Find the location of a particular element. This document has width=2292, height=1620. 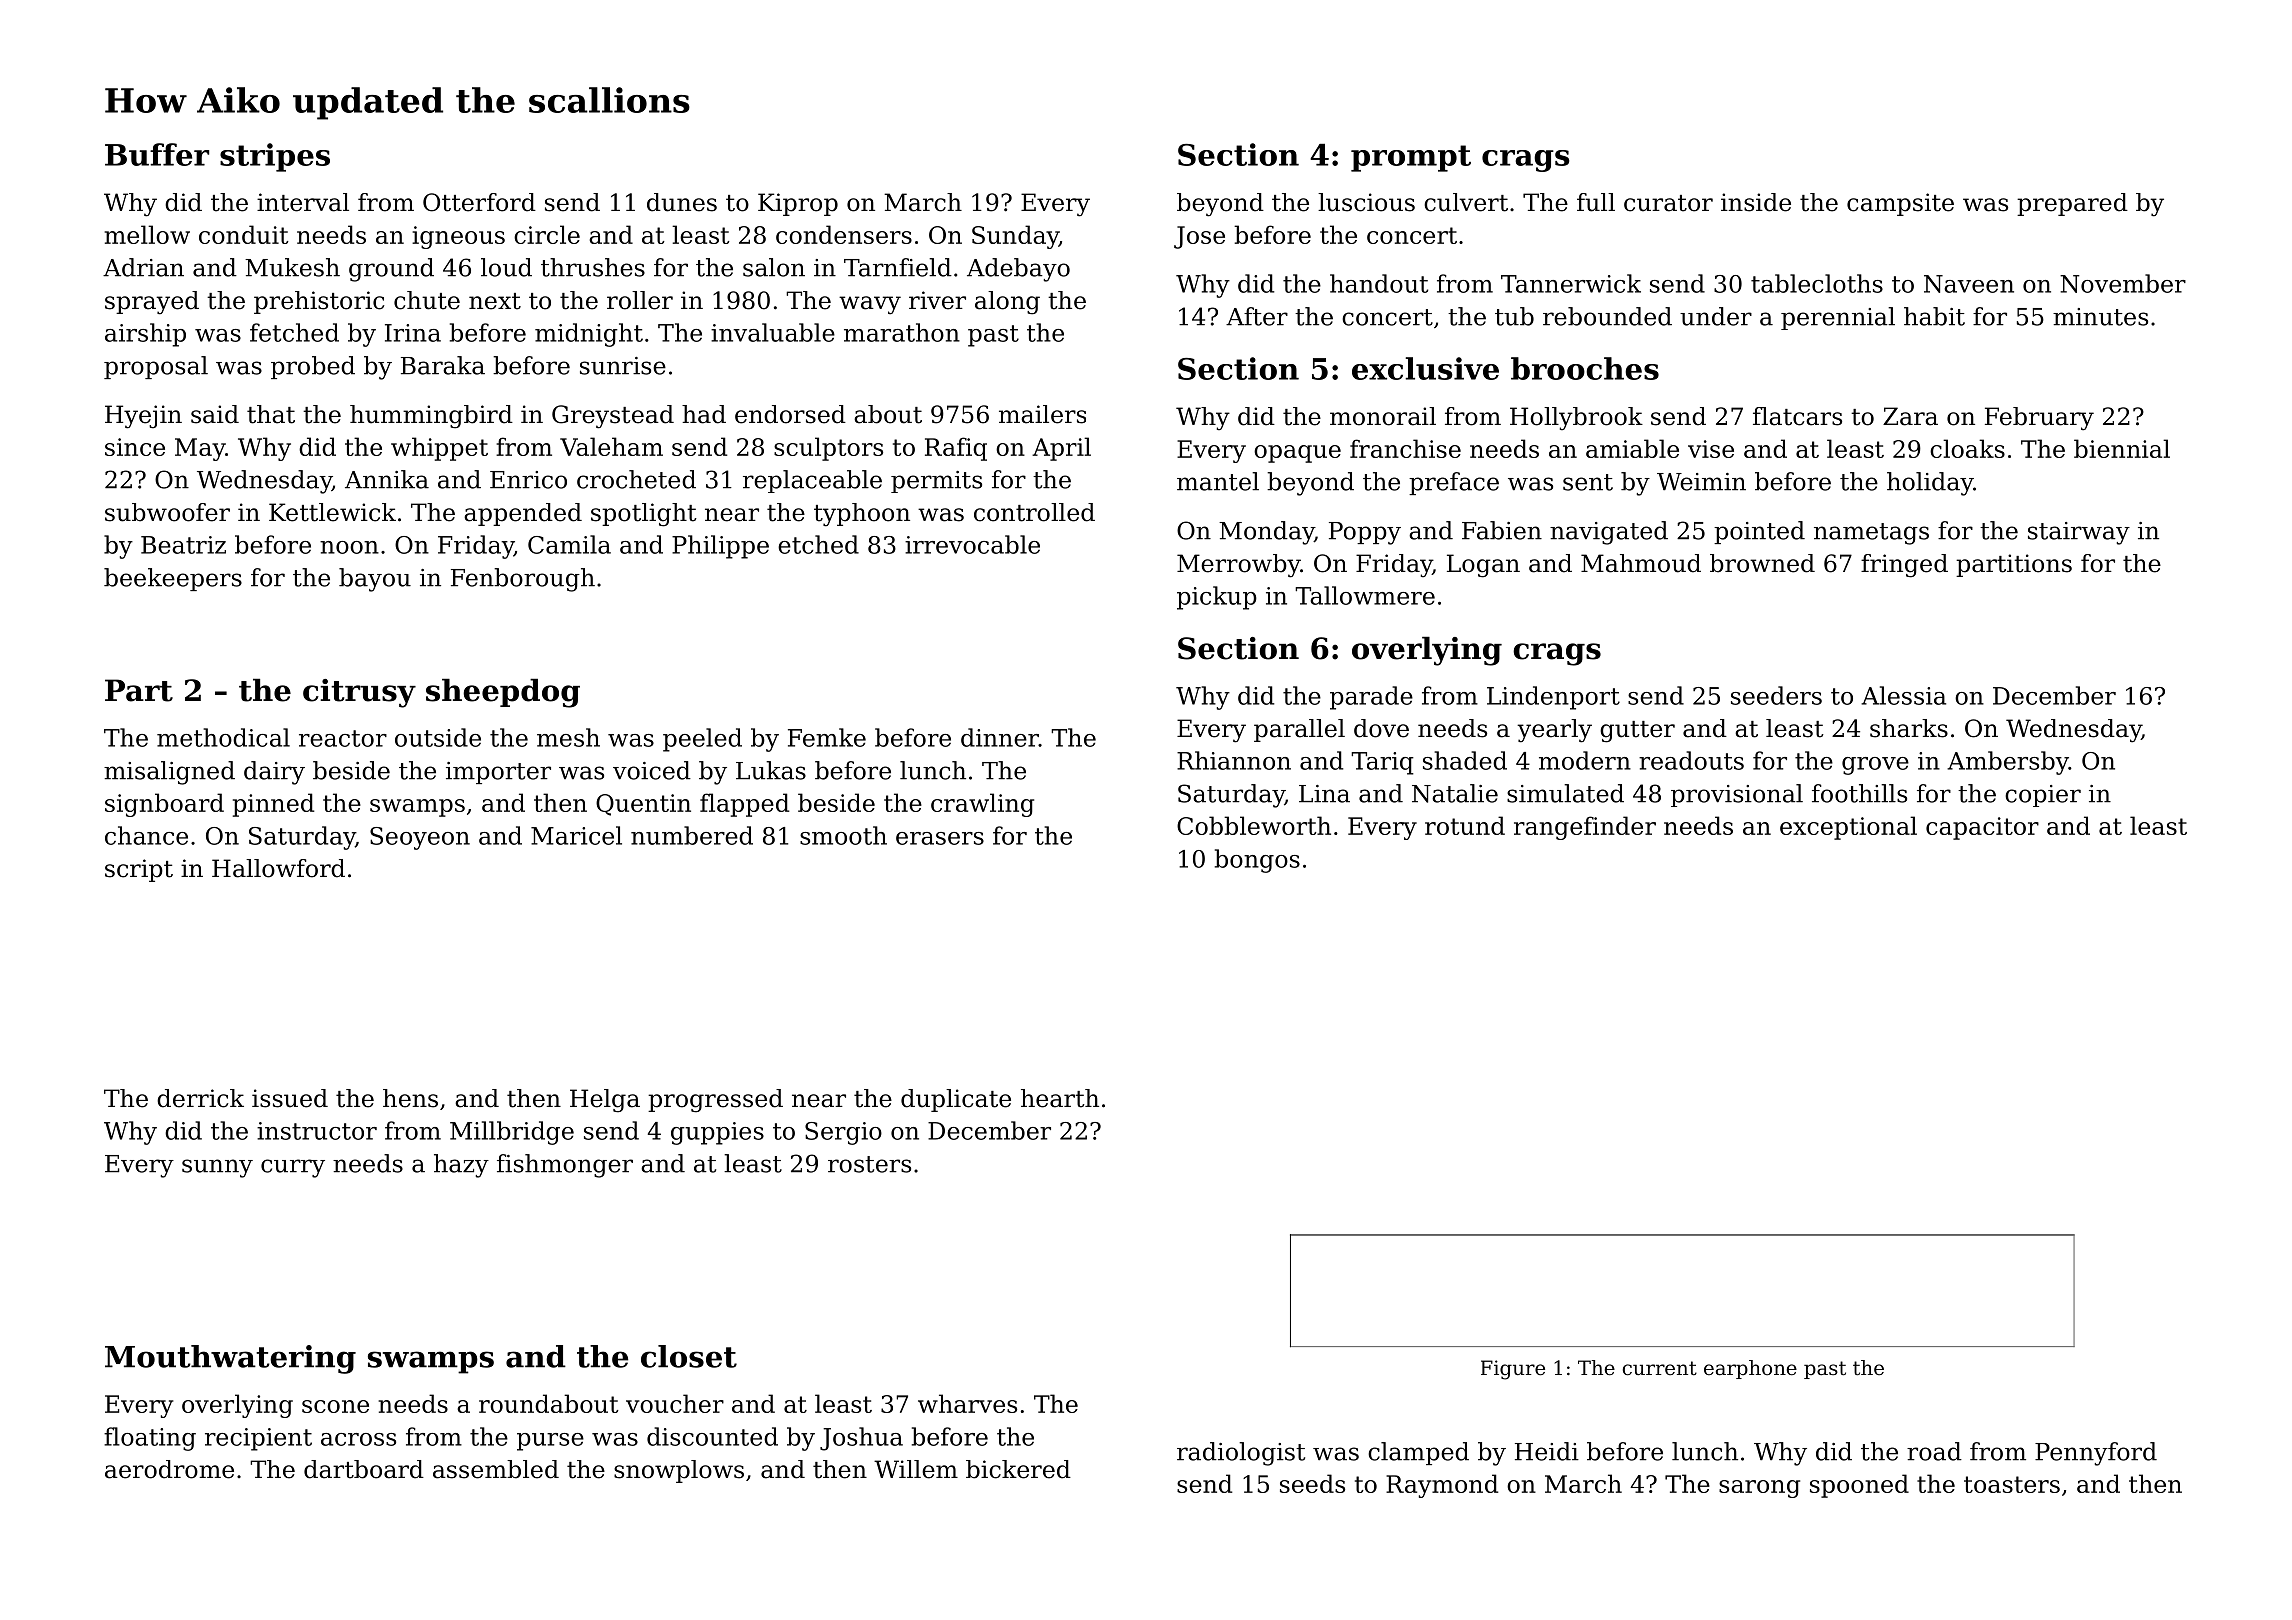

earphone is located at coordinates (1750, 1369).
